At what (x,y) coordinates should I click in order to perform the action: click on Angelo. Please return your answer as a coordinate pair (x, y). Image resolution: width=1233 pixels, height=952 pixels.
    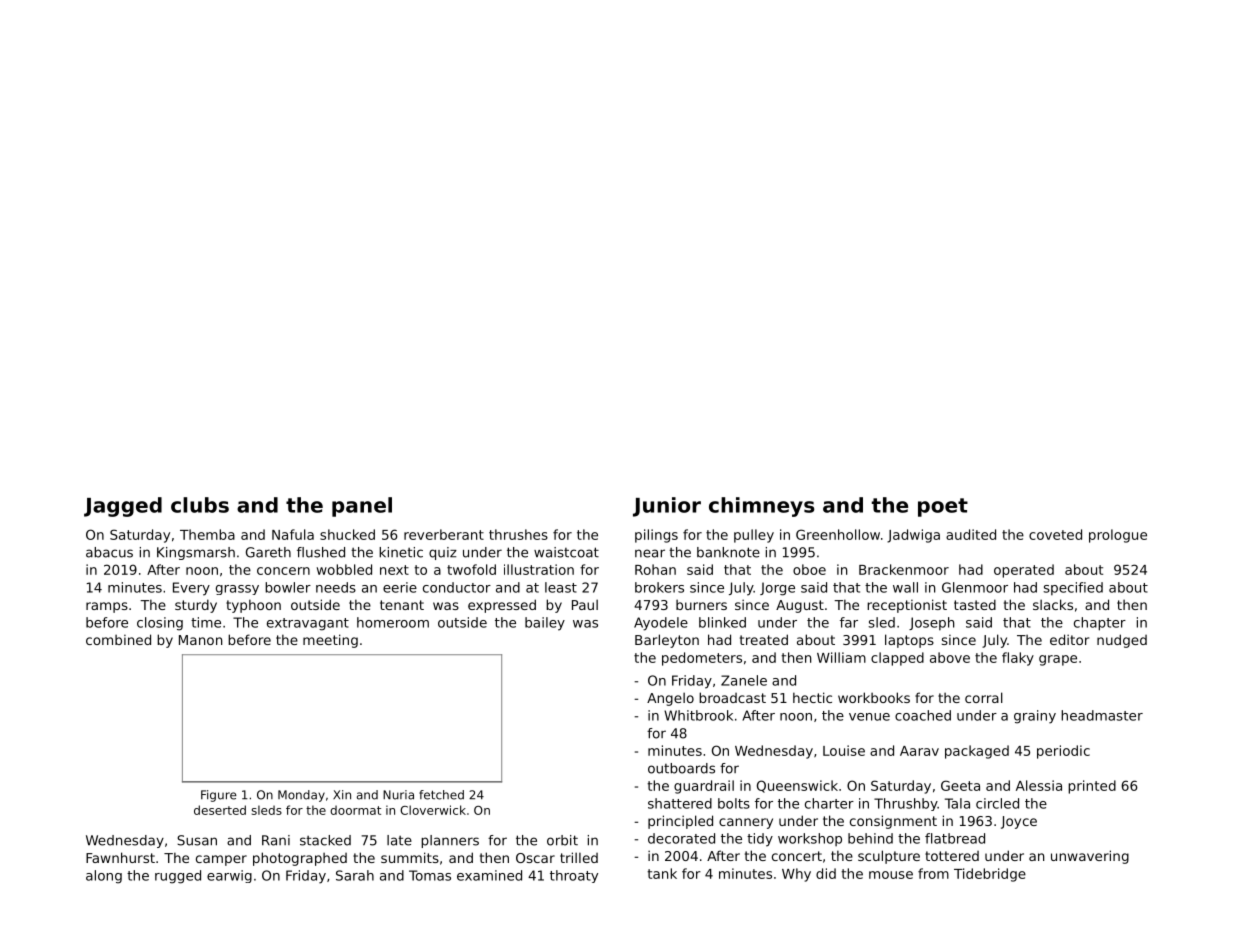
    Looking at the image, I should click on (670, 699).
